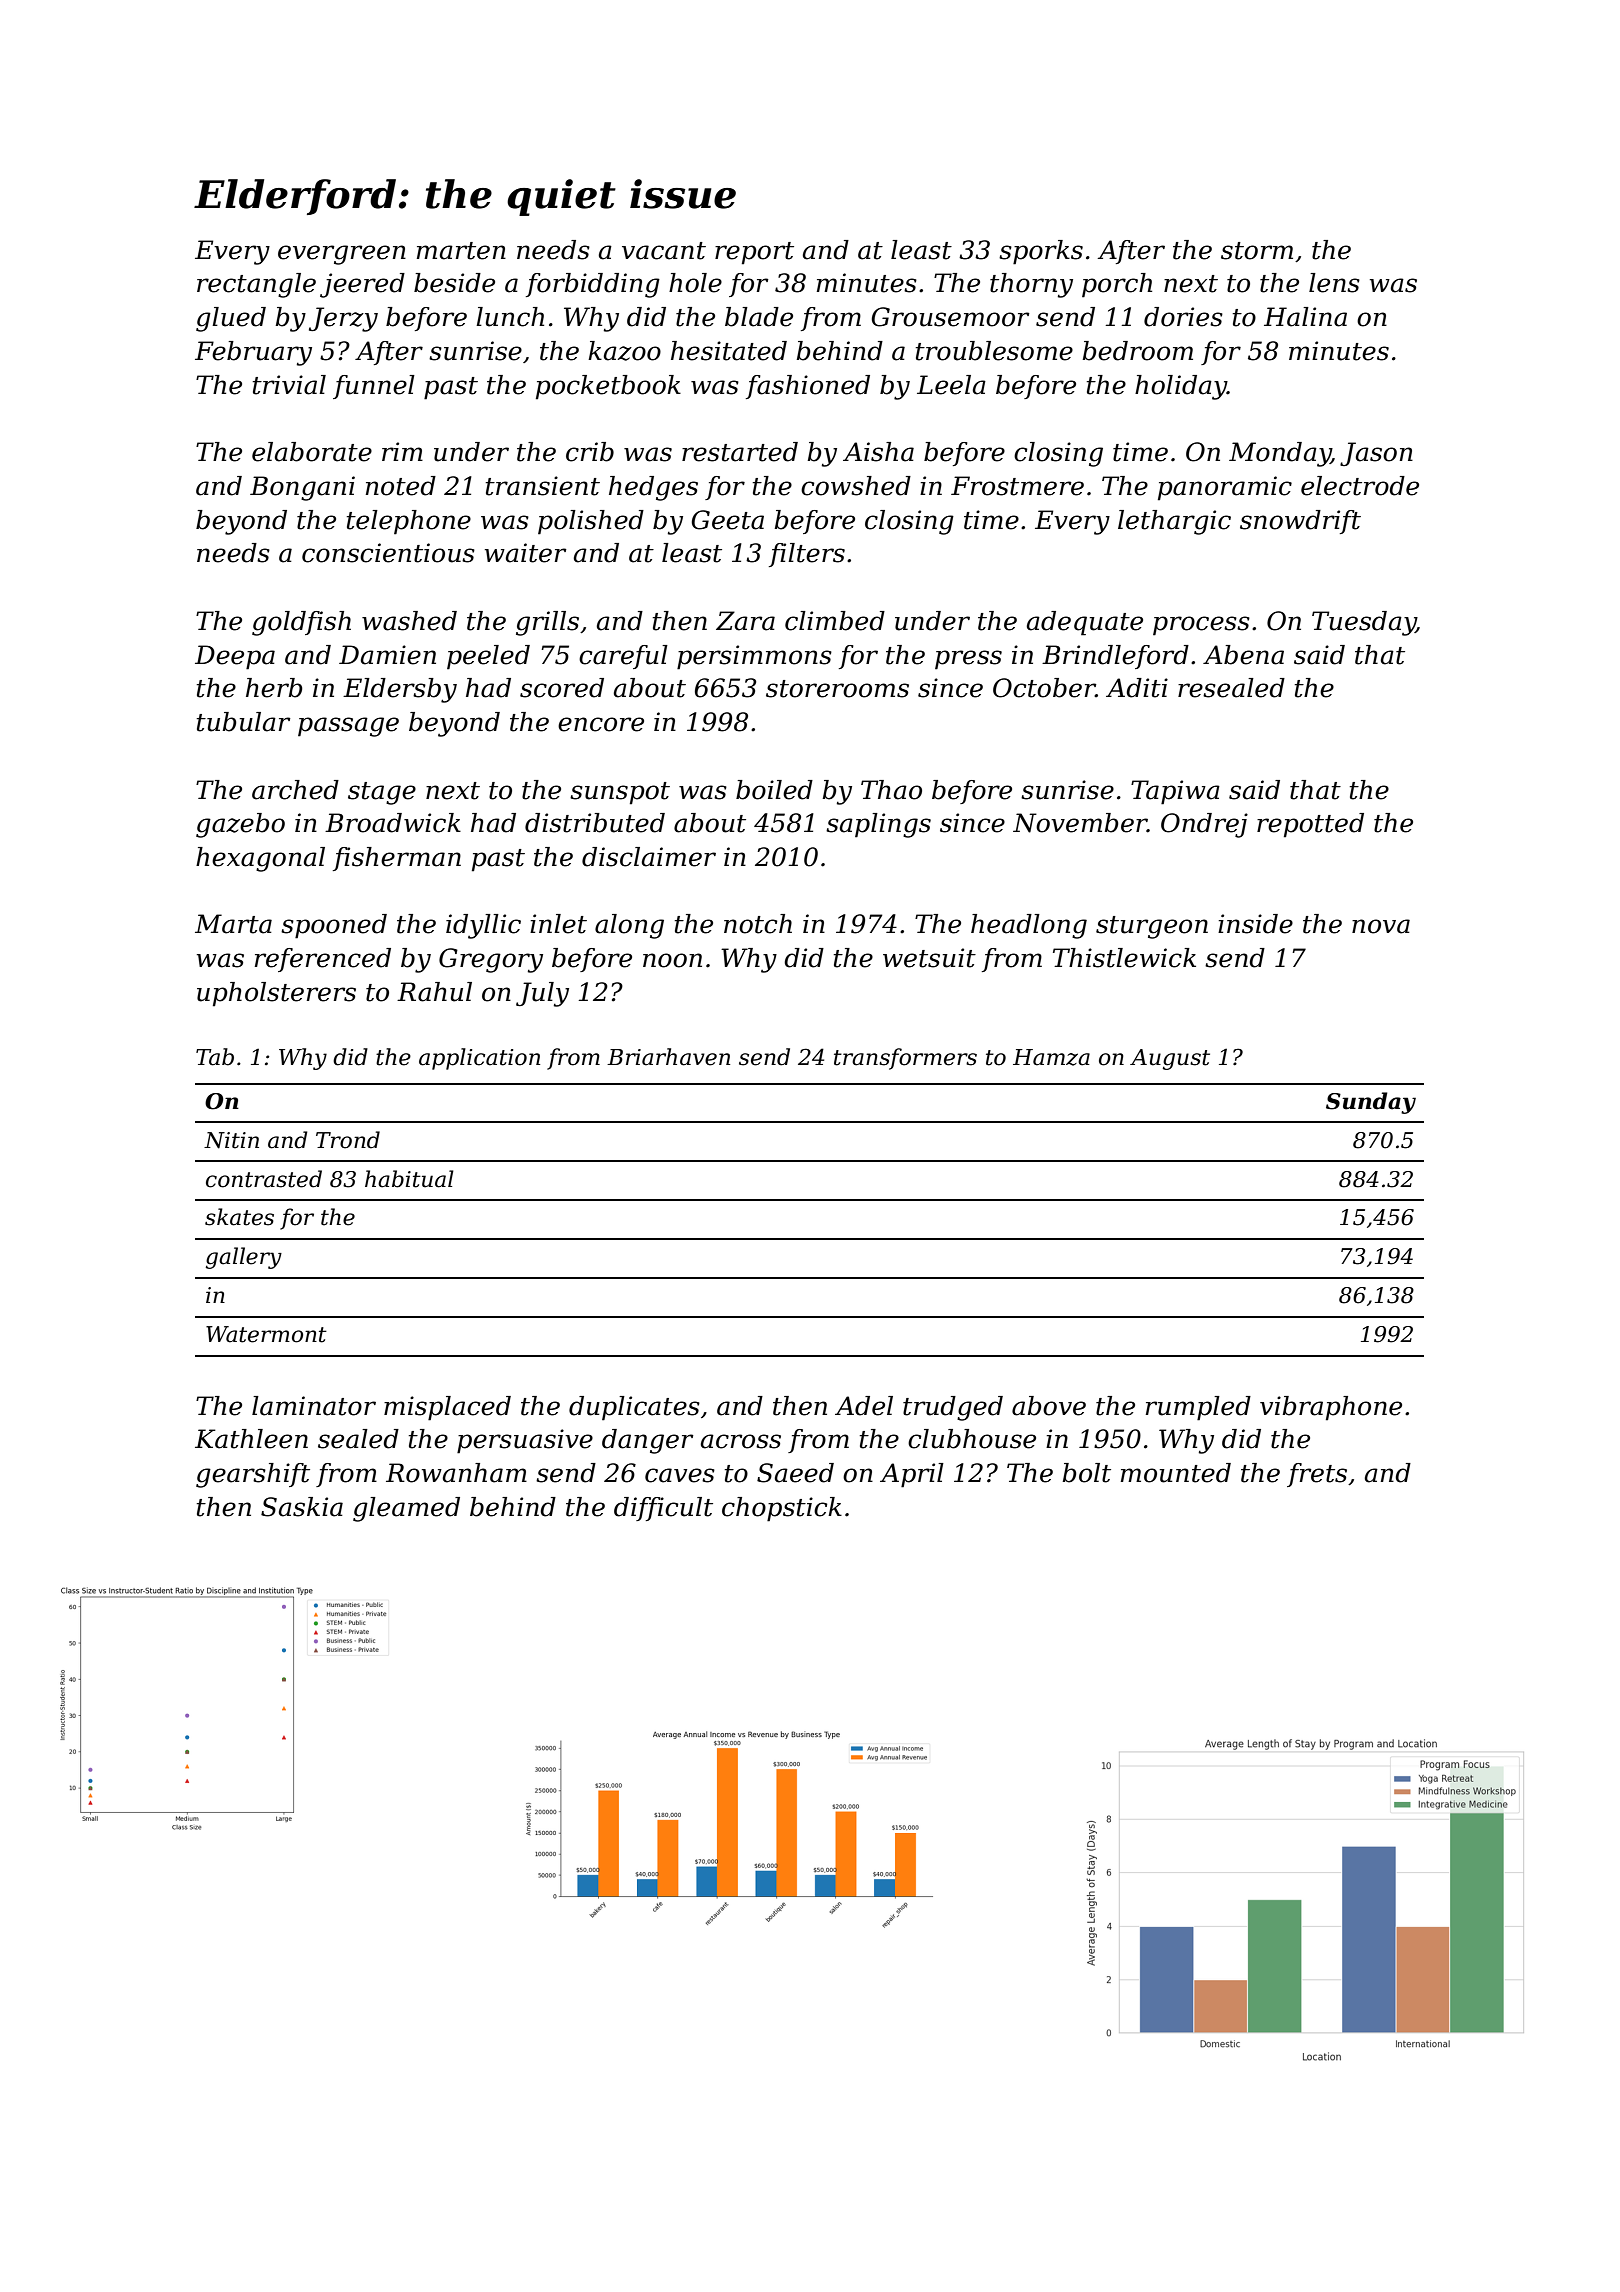 The width and height of the screenshot is (1620, 2292). I want to click on Thao, so click(891, 790).
